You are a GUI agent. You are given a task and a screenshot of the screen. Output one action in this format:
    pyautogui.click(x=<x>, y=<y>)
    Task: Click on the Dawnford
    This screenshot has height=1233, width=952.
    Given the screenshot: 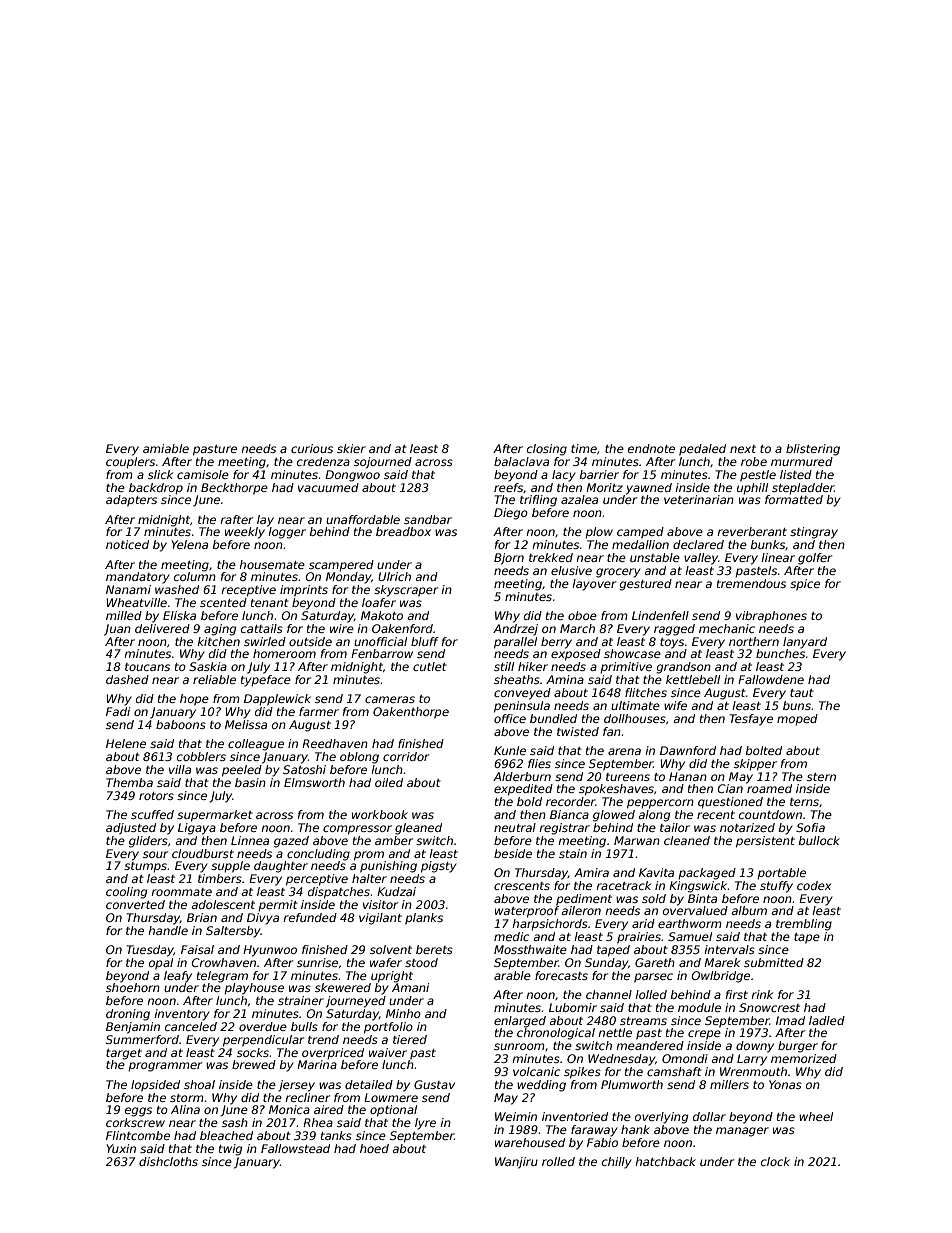 What is the action you would take?
    pyautogui.click(x=688, y=750)
